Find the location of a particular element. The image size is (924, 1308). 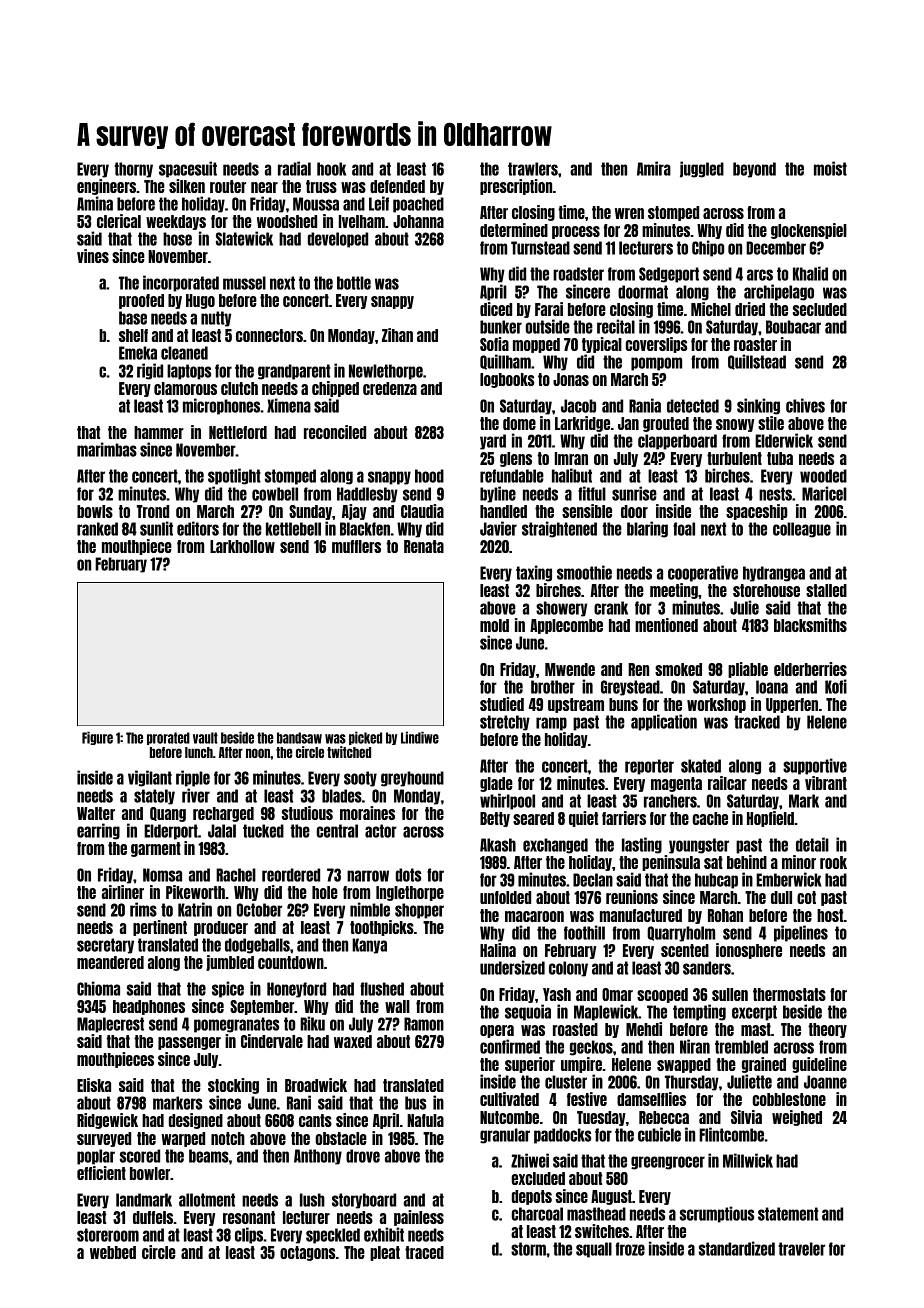

Kofi is located at coordinates (836, 686).
